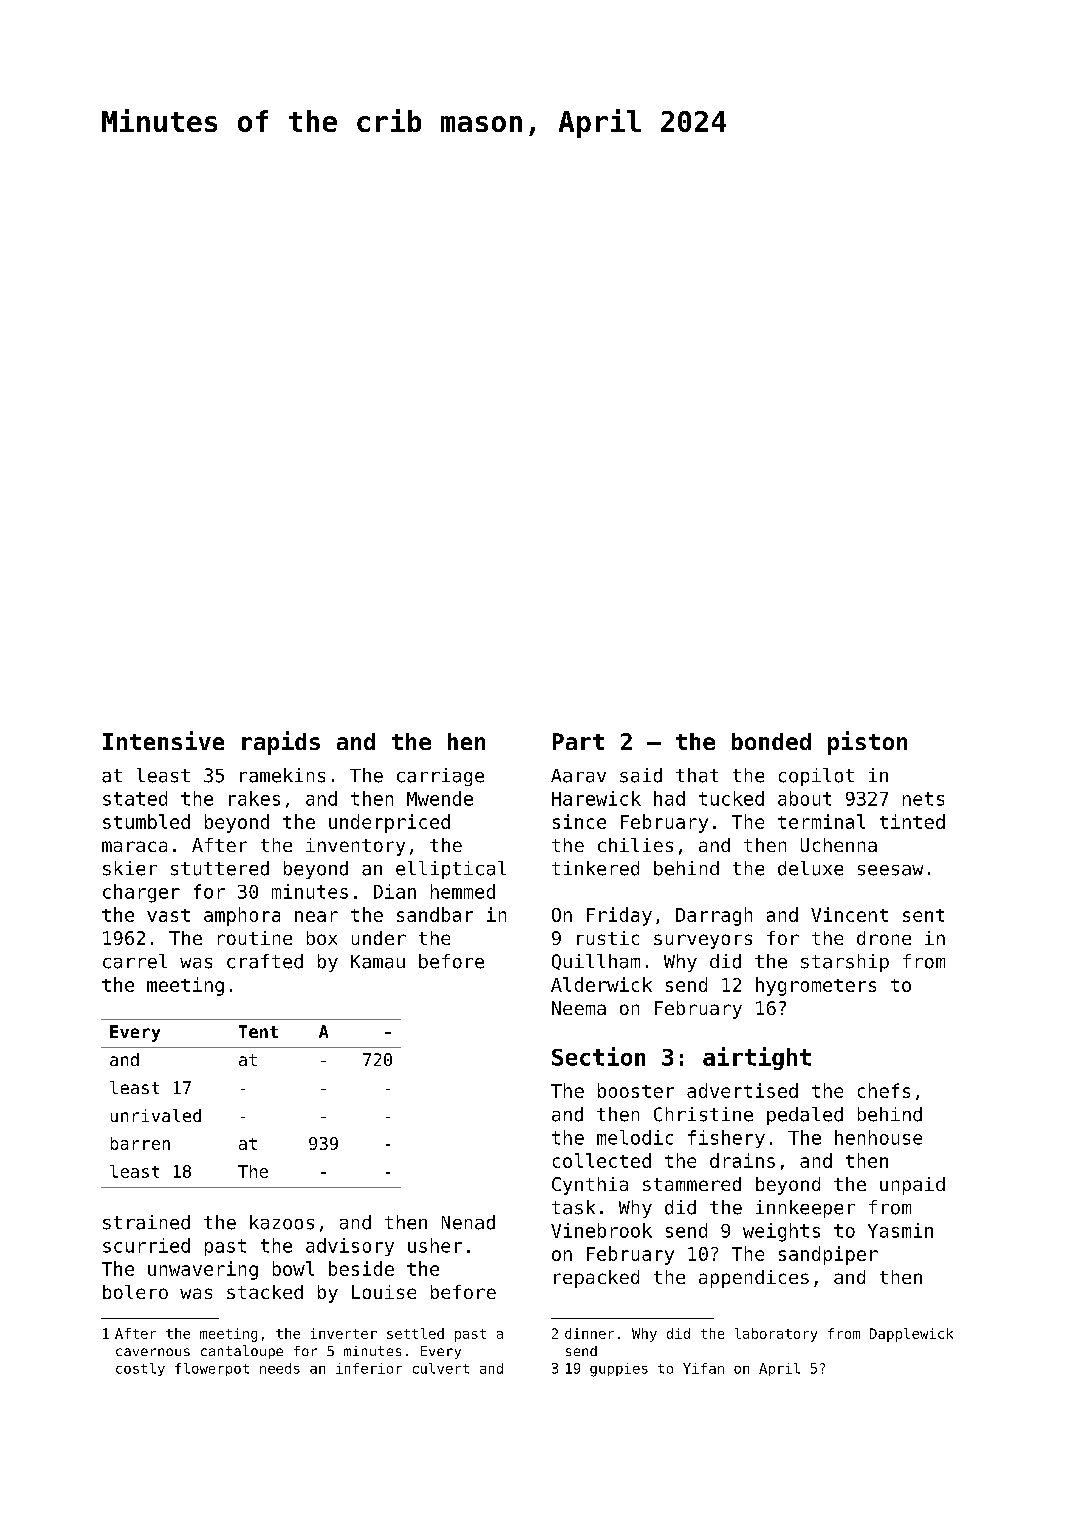 The height and width of the document is (1520, 1070). I want to click on bonded, so click(771, 741).
